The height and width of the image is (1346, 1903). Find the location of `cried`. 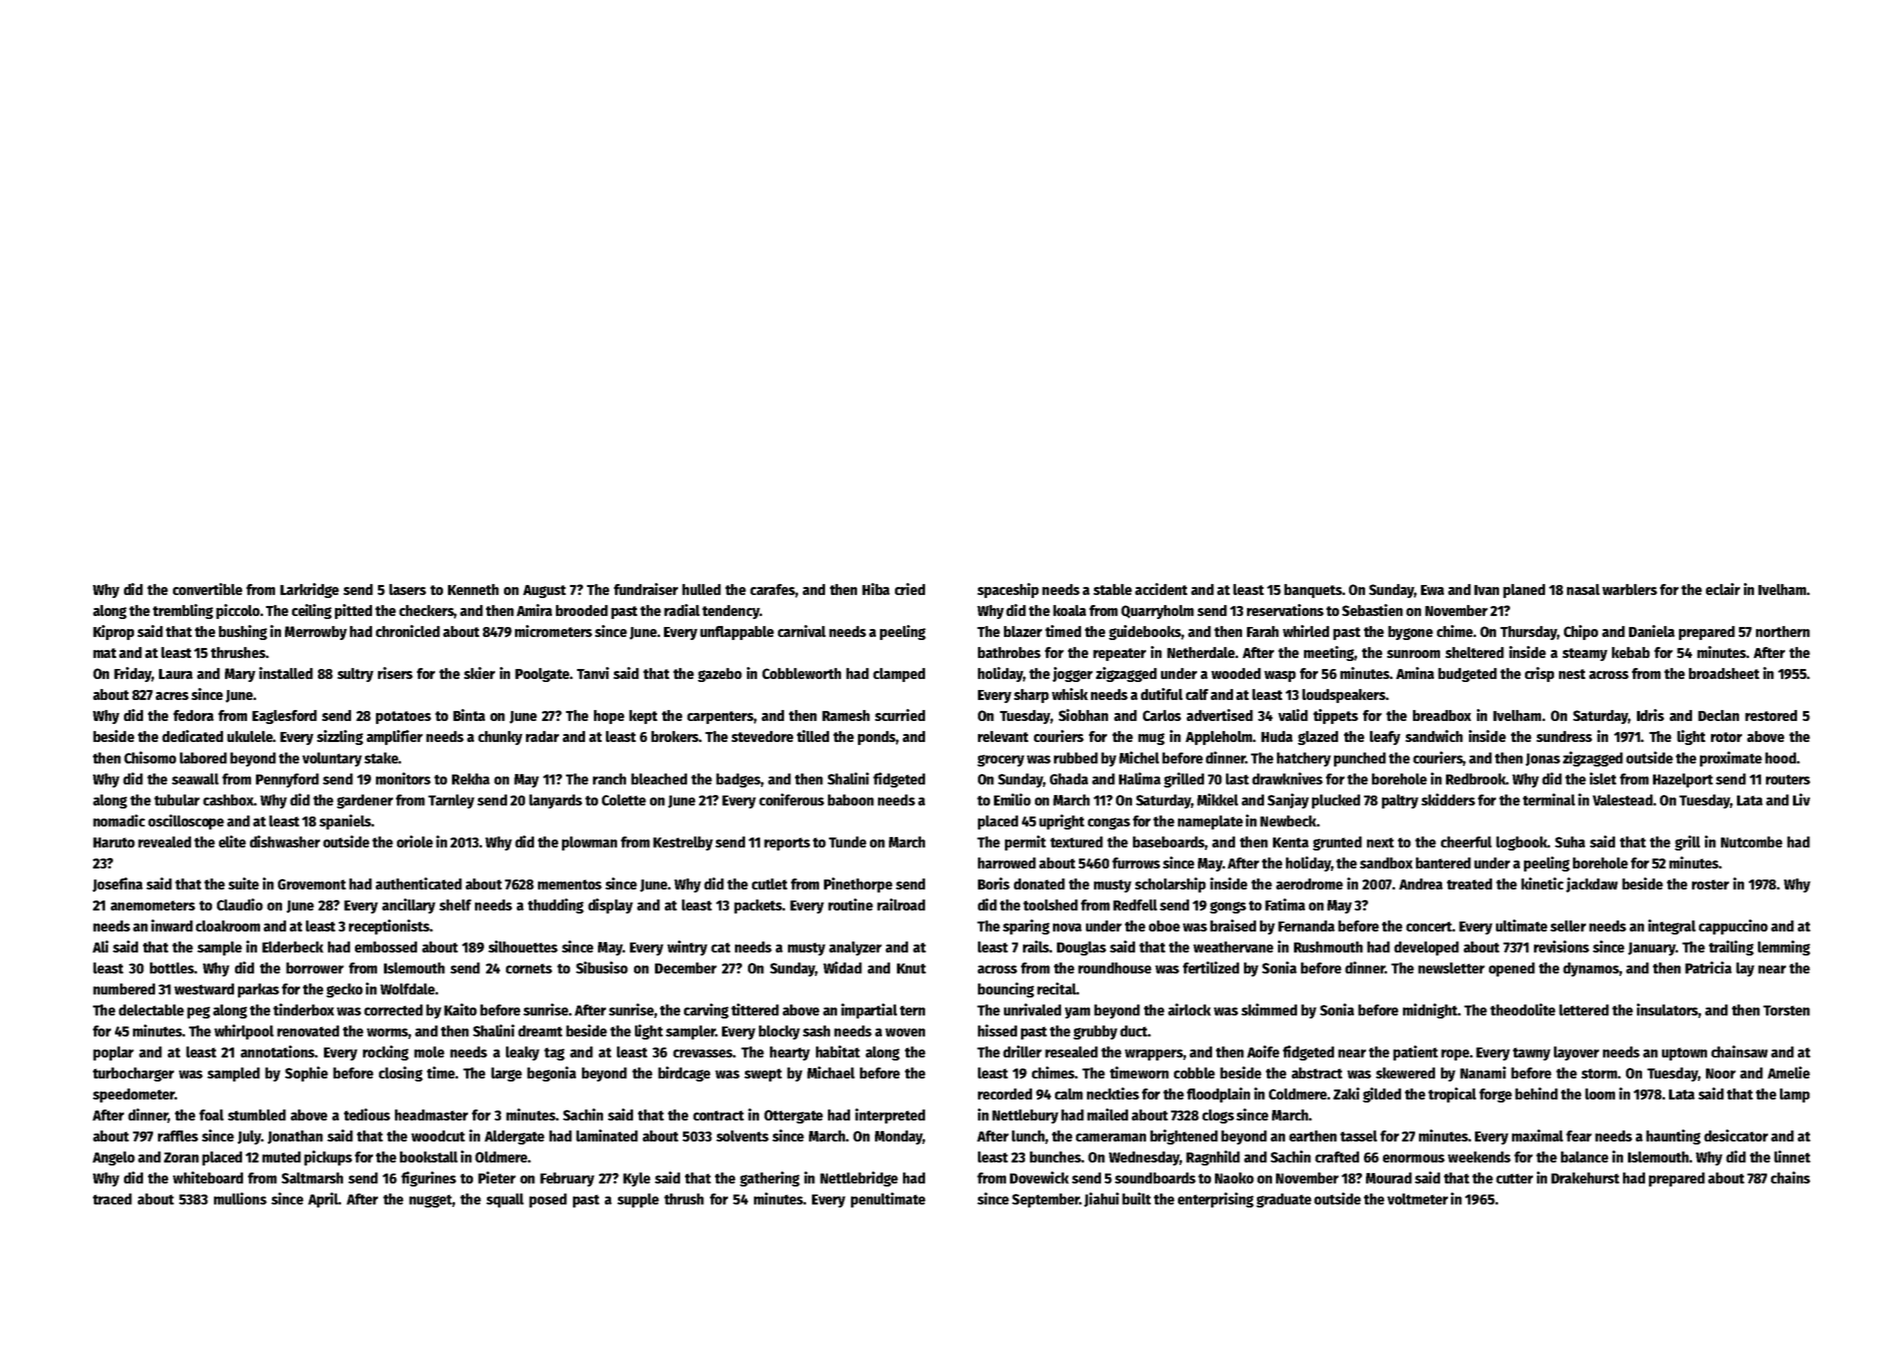

cried is located at coordinates (910, 589).
